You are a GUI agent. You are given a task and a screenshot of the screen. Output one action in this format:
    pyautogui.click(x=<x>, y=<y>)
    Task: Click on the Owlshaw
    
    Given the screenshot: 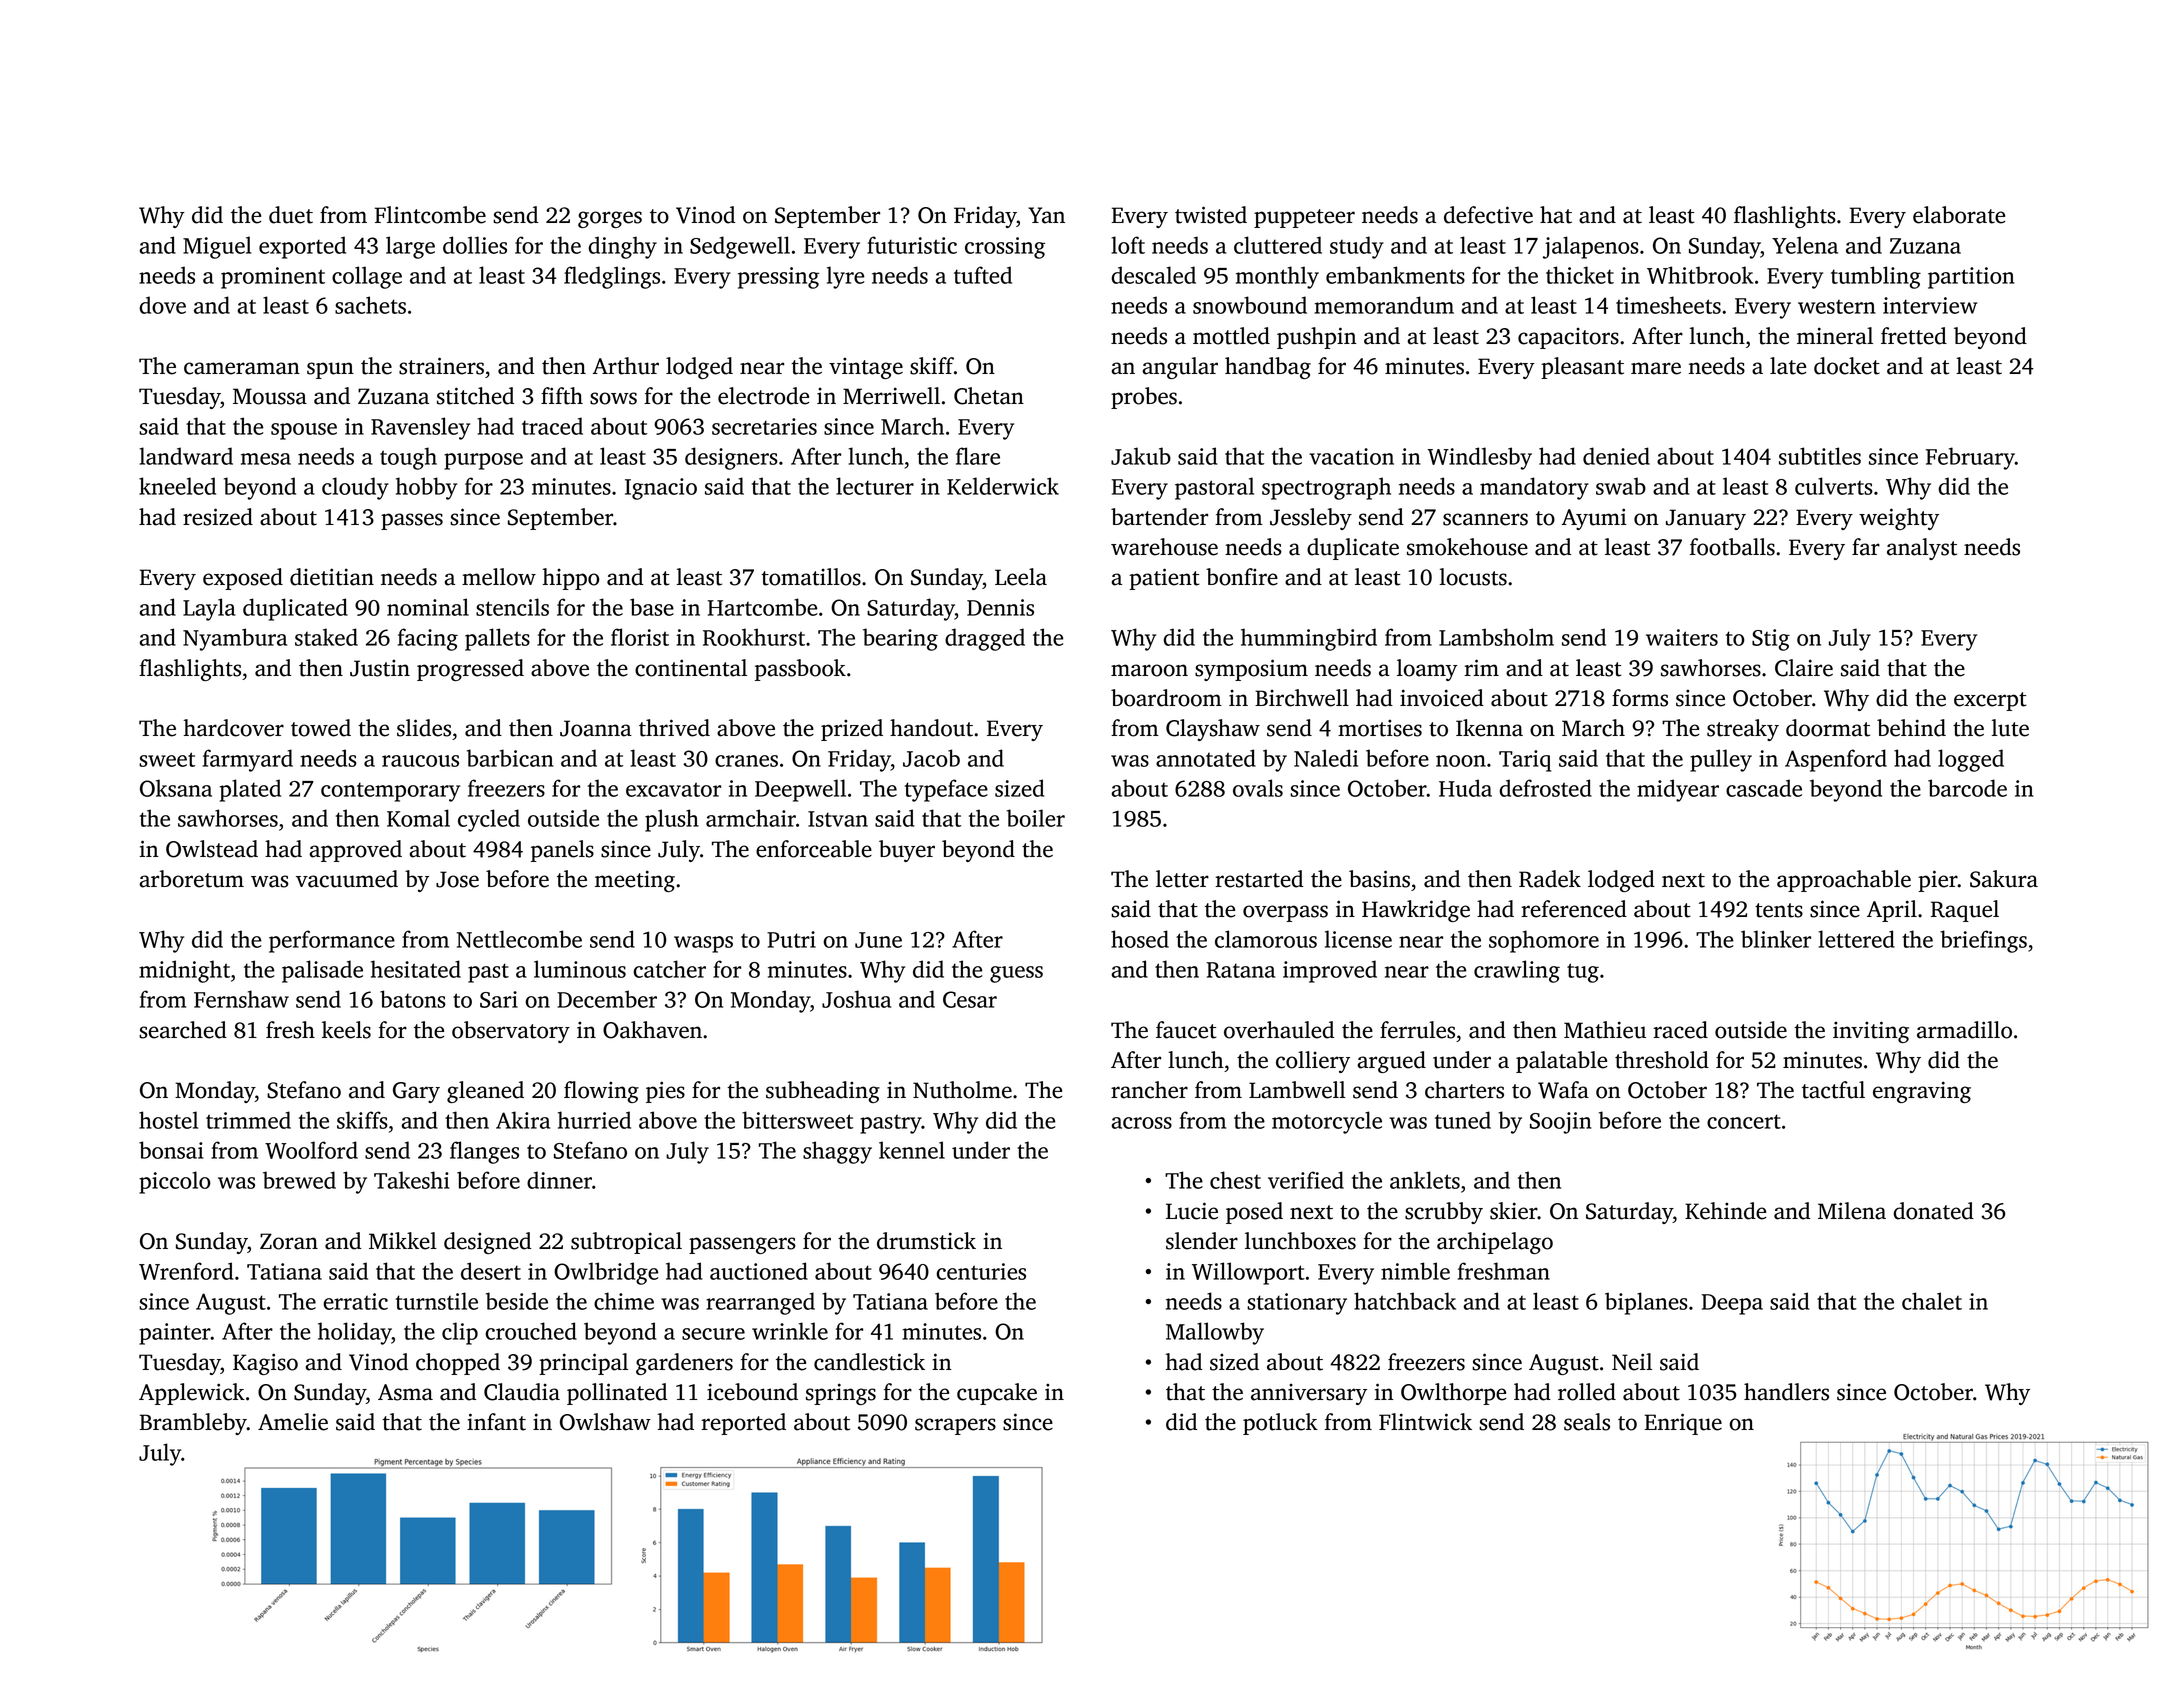 What is the action you would take?
    pyautogui.click(x=605, y=1422)
